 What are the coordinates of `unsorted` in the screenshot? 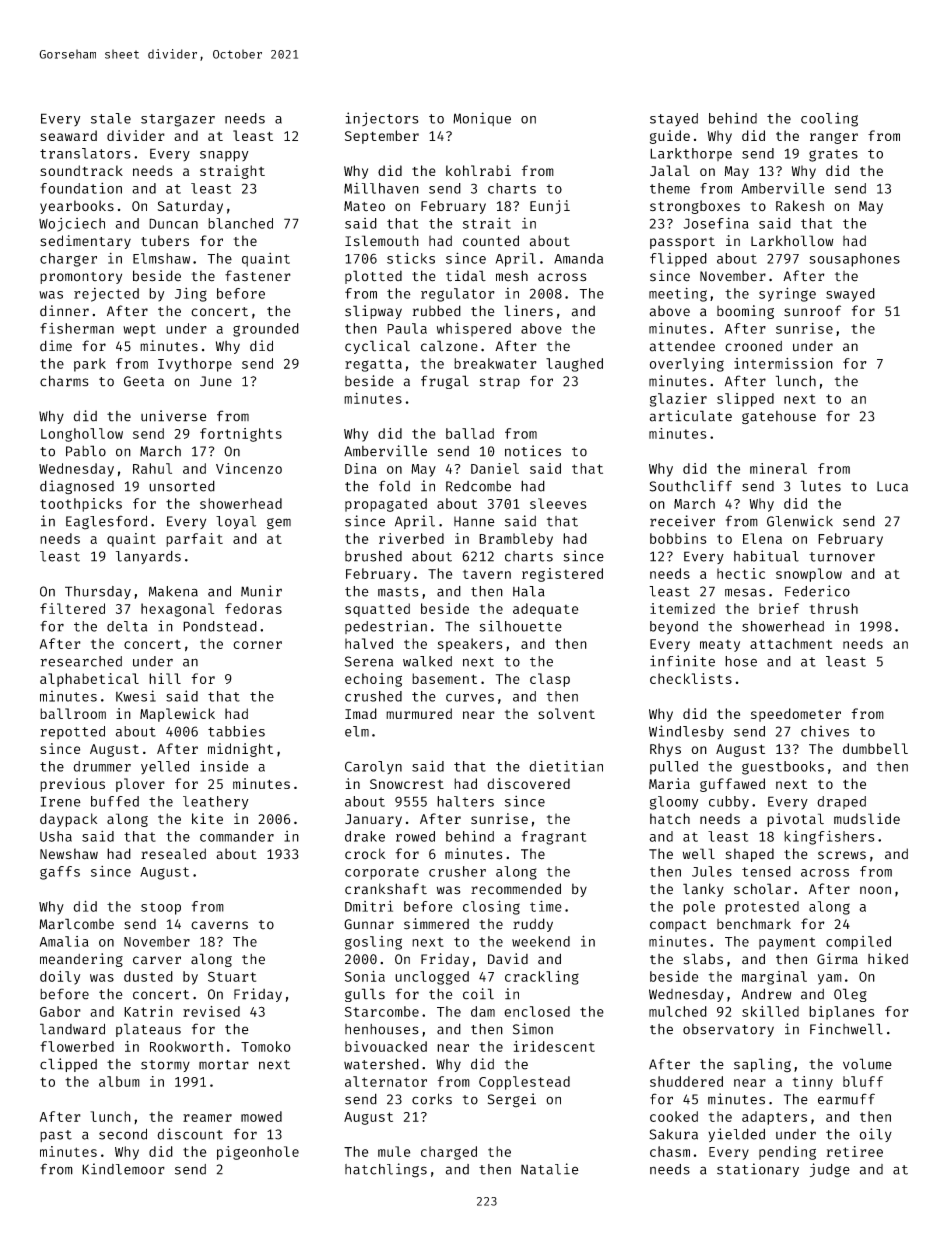 It's located at (182, 486).
